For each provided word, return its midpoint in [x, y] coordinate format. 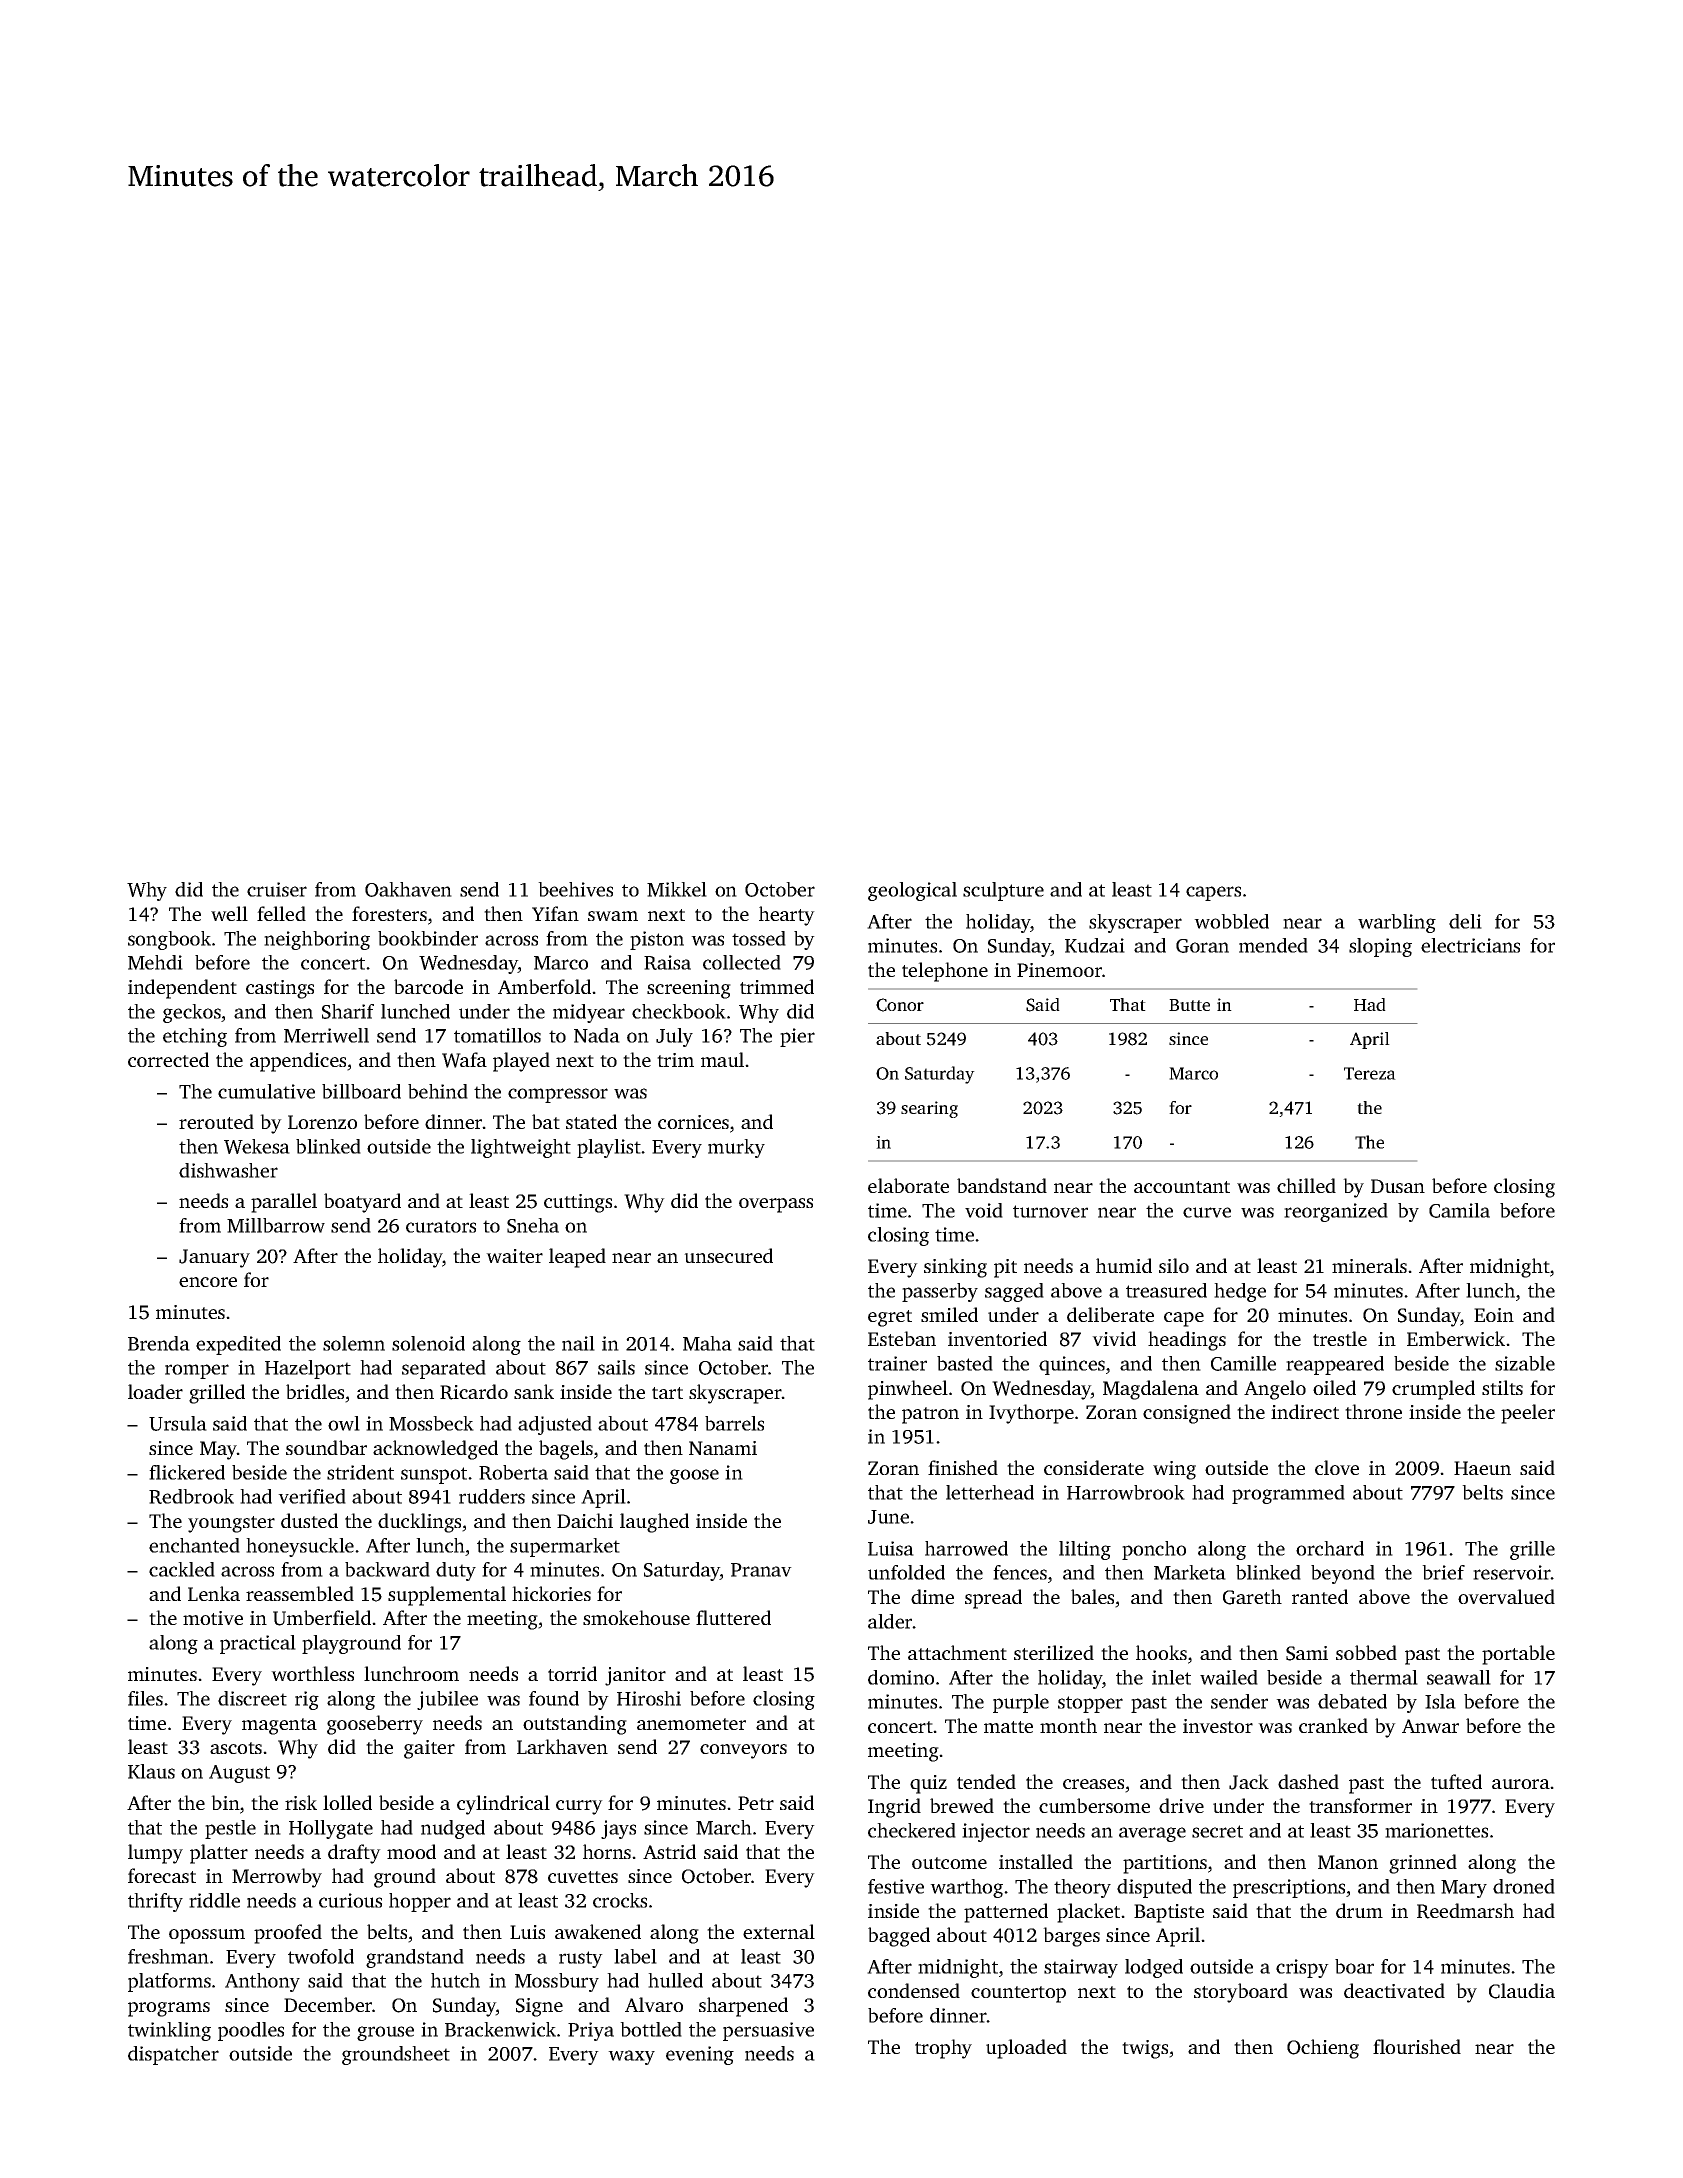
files [145, 1698]
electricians [1470, 945]
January [214, 1258]
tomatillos [497, 1035]
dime [932, 1596]
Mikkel [677, 889]
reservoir [1512, 1572]
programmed [1288, 1494]
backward [387, 1569]
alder [890, 1621]
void [984, 1210]
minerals [1369, 1265]
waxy [631, 2057]
